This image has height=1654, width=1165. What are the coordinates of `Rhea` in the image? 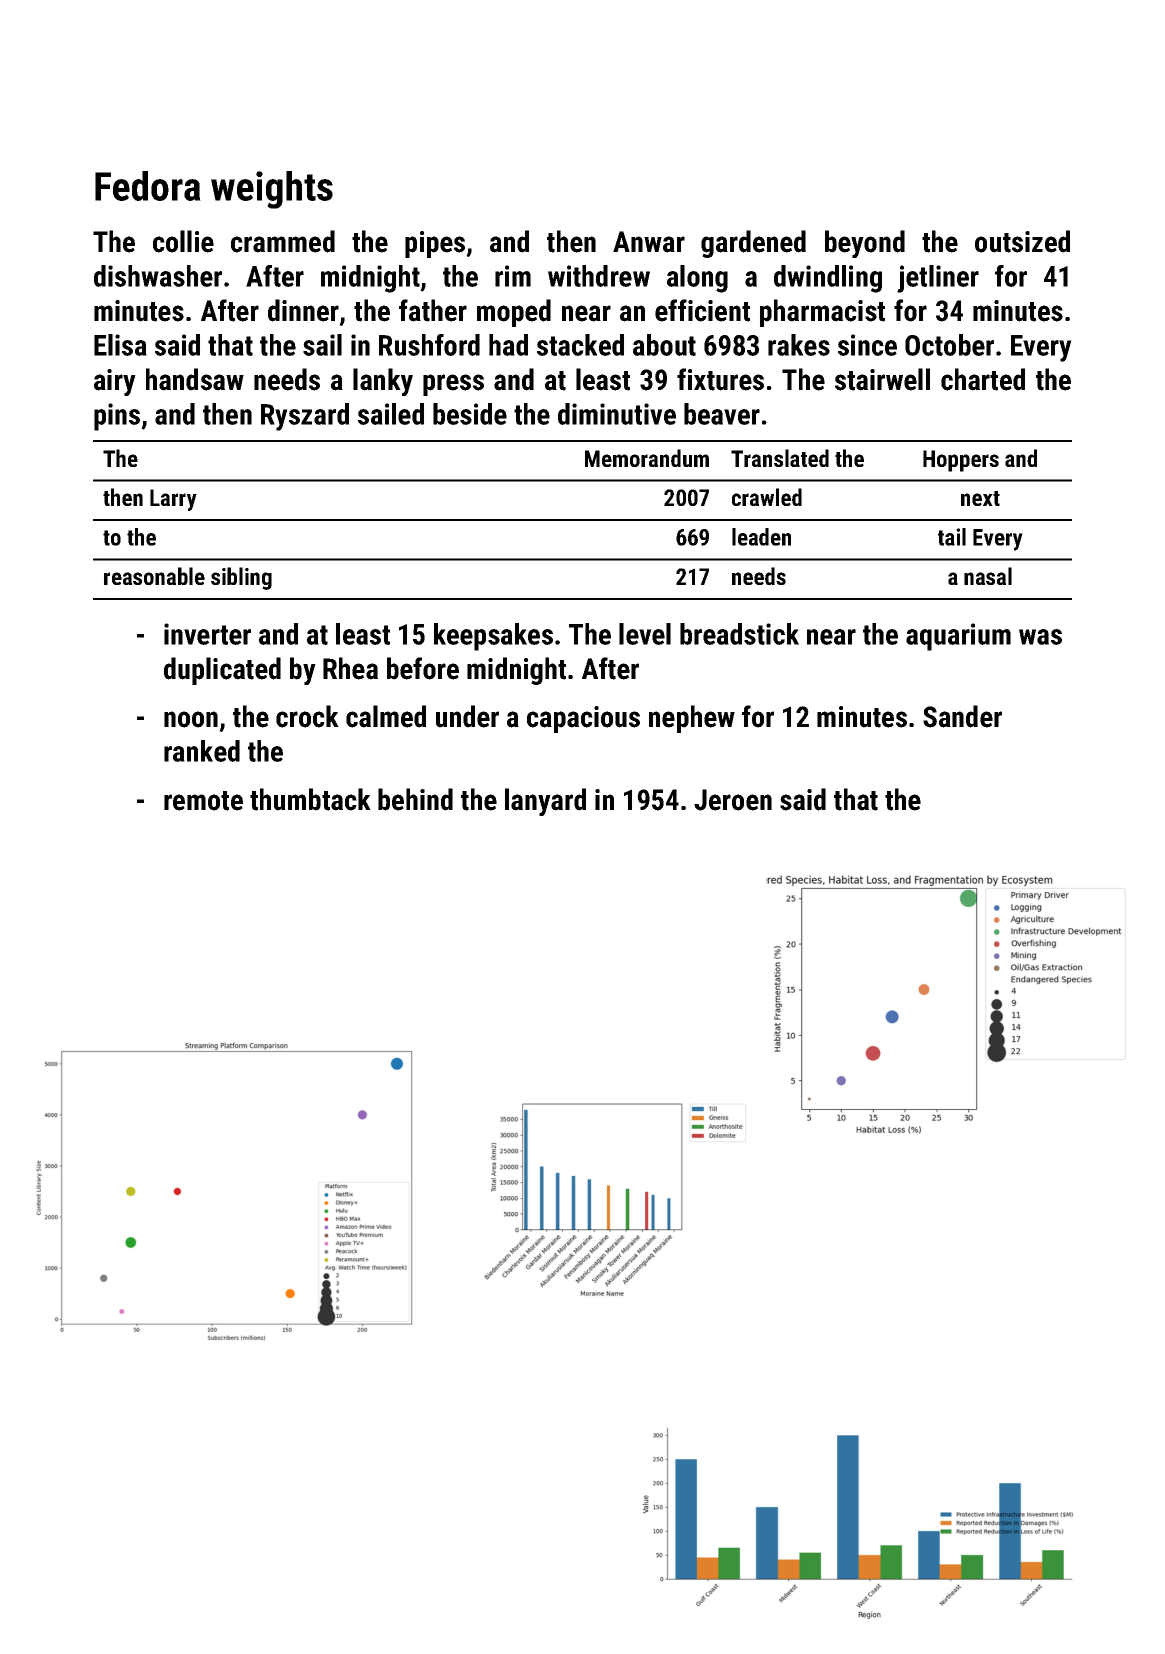 It's located at (350, 668).
